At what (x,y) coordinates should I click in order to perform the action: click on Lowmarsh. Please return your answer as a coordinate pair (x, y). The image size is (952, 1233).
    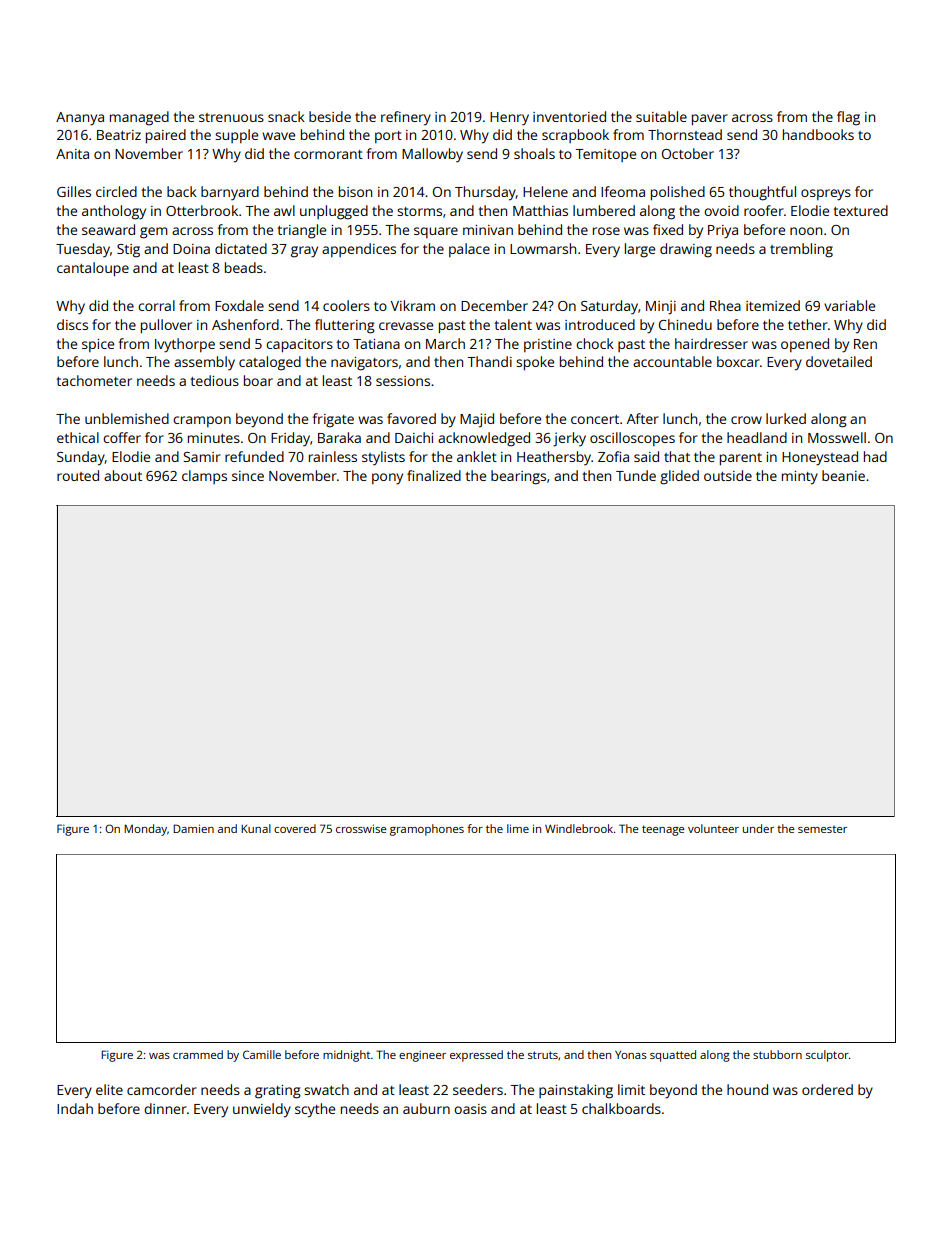
    Looking at the image, I should click on (543, 248).
